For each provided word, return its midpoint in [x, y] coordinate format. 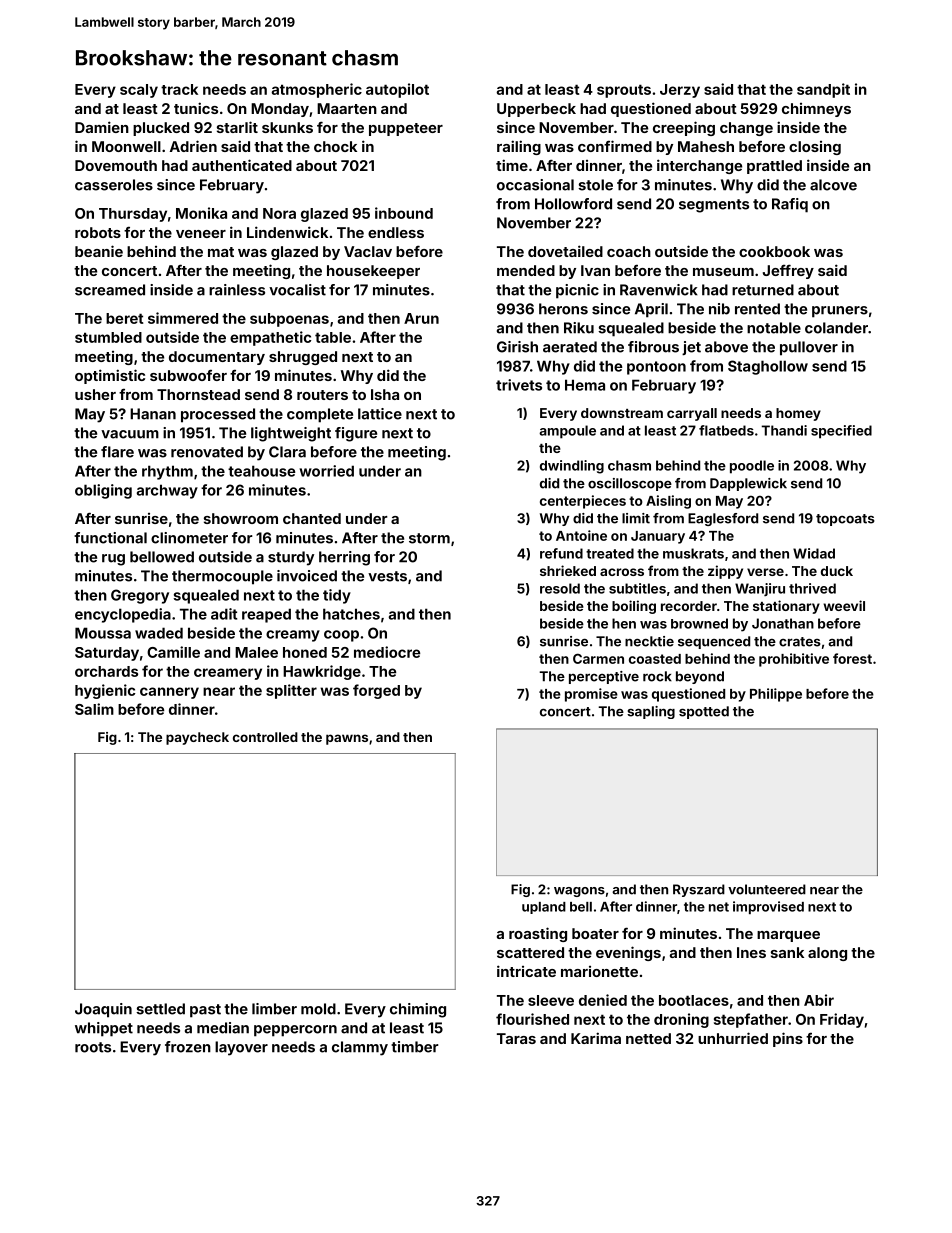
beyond [700, 677]
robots [98, 232]
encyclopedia [123, 615]
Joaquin [103, 1010]
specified [841, 432]
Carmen [598, 658]
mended [526, 270]
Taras [516, 1038]
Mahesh [706, 146]
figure [356, 434]
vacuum [130, 434]
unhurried [733, 1038]
